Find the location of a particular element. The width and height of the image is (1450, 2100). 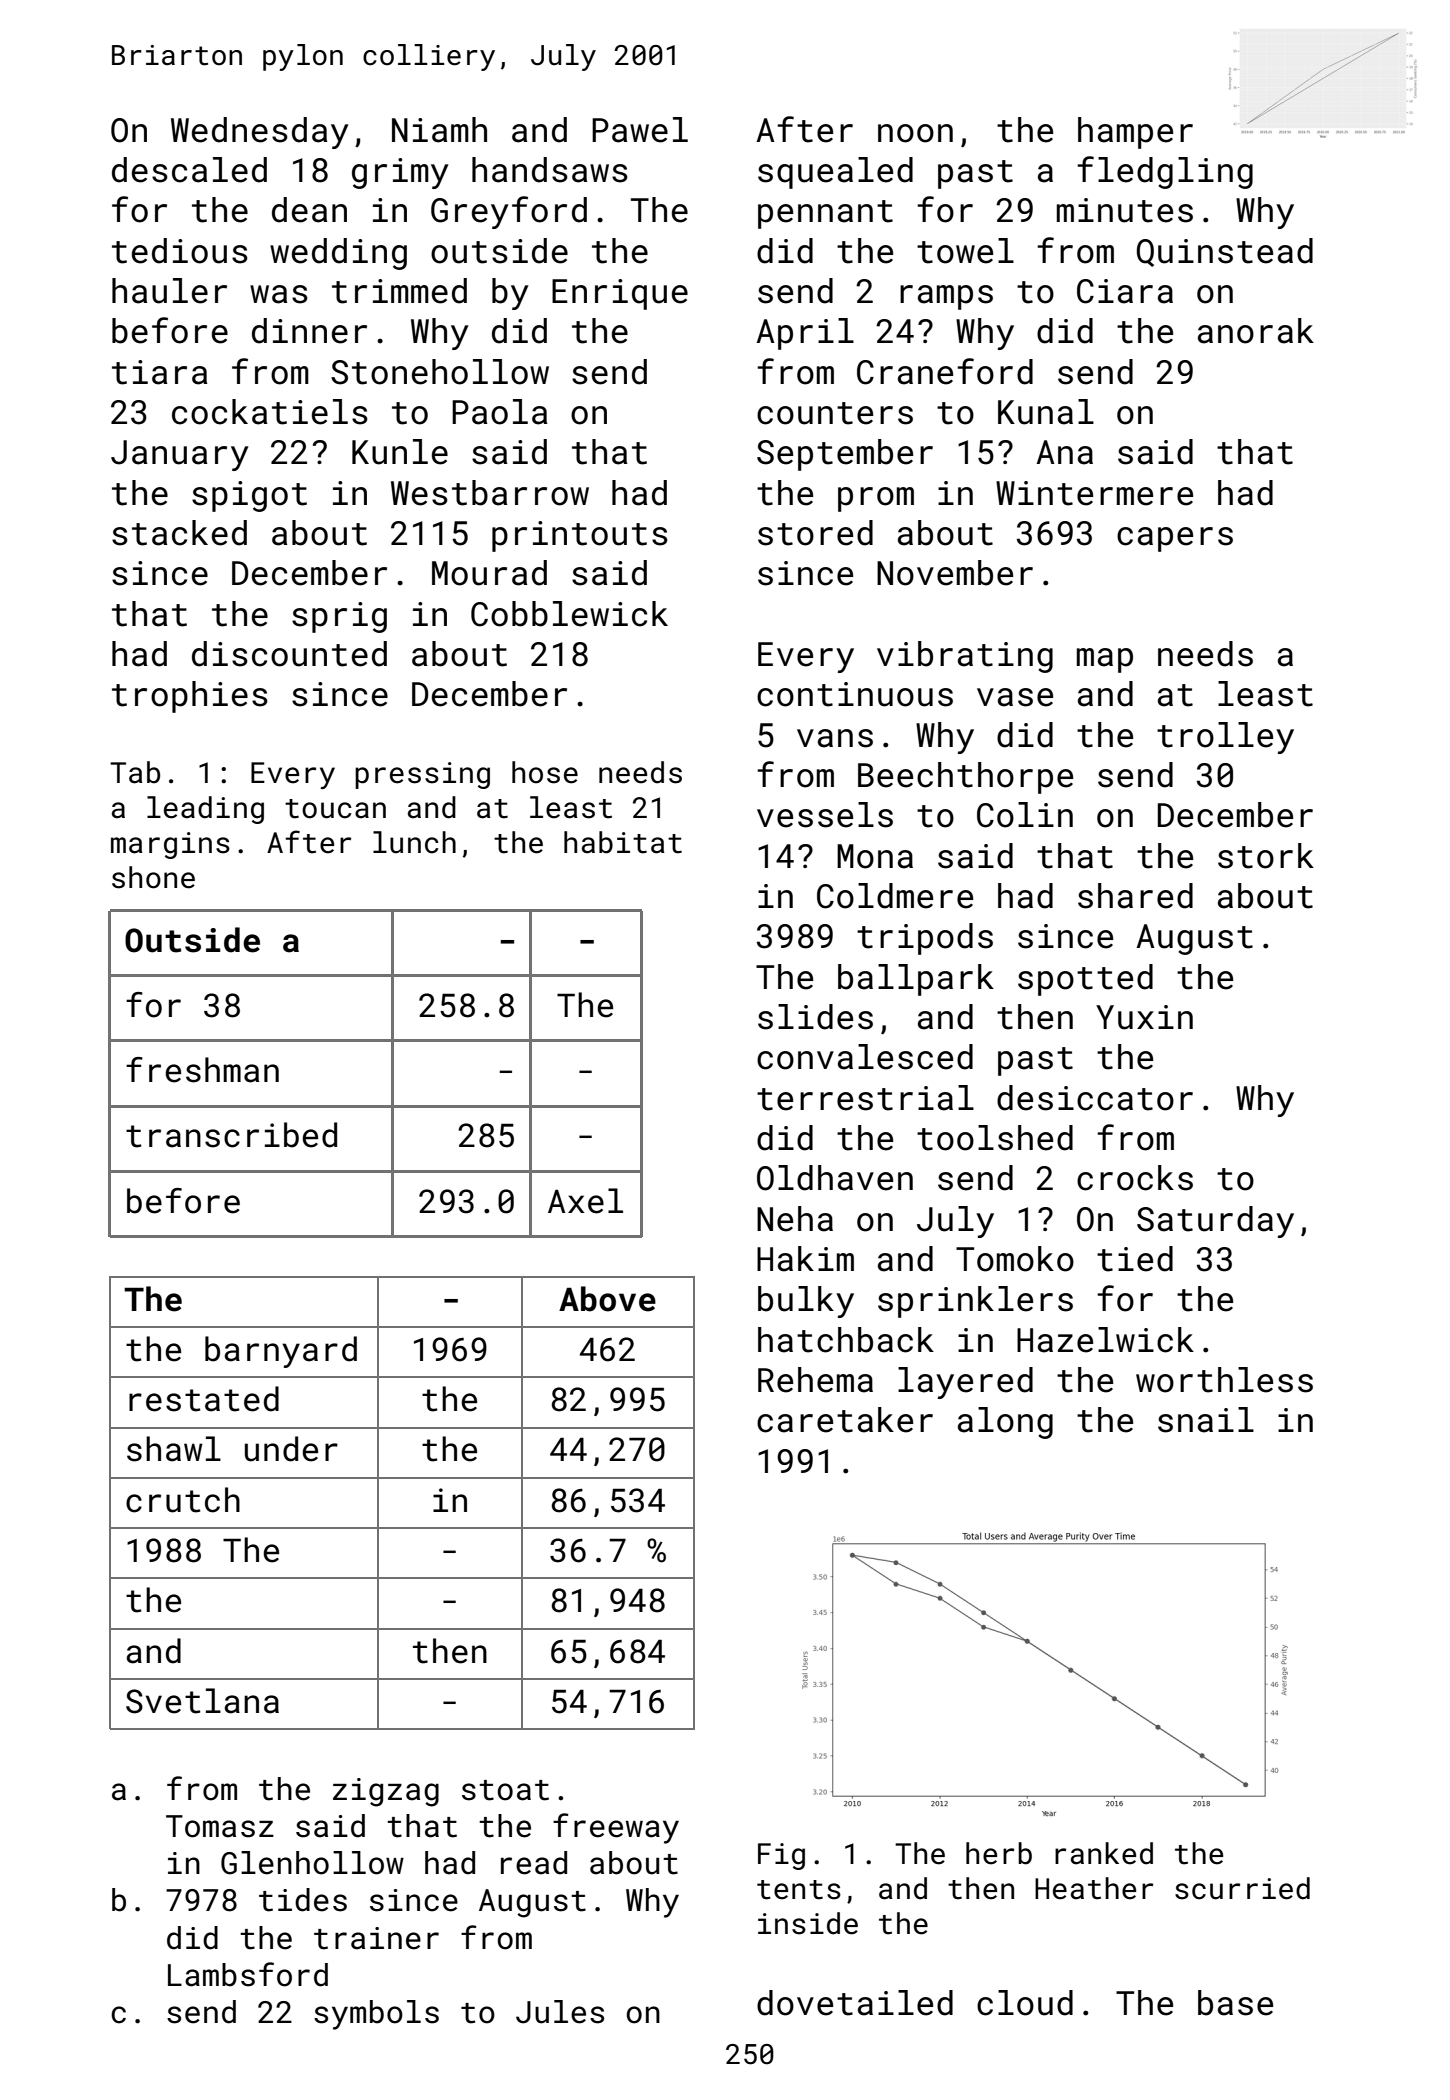

Lambsford is located at coordinates (248, 1974).
